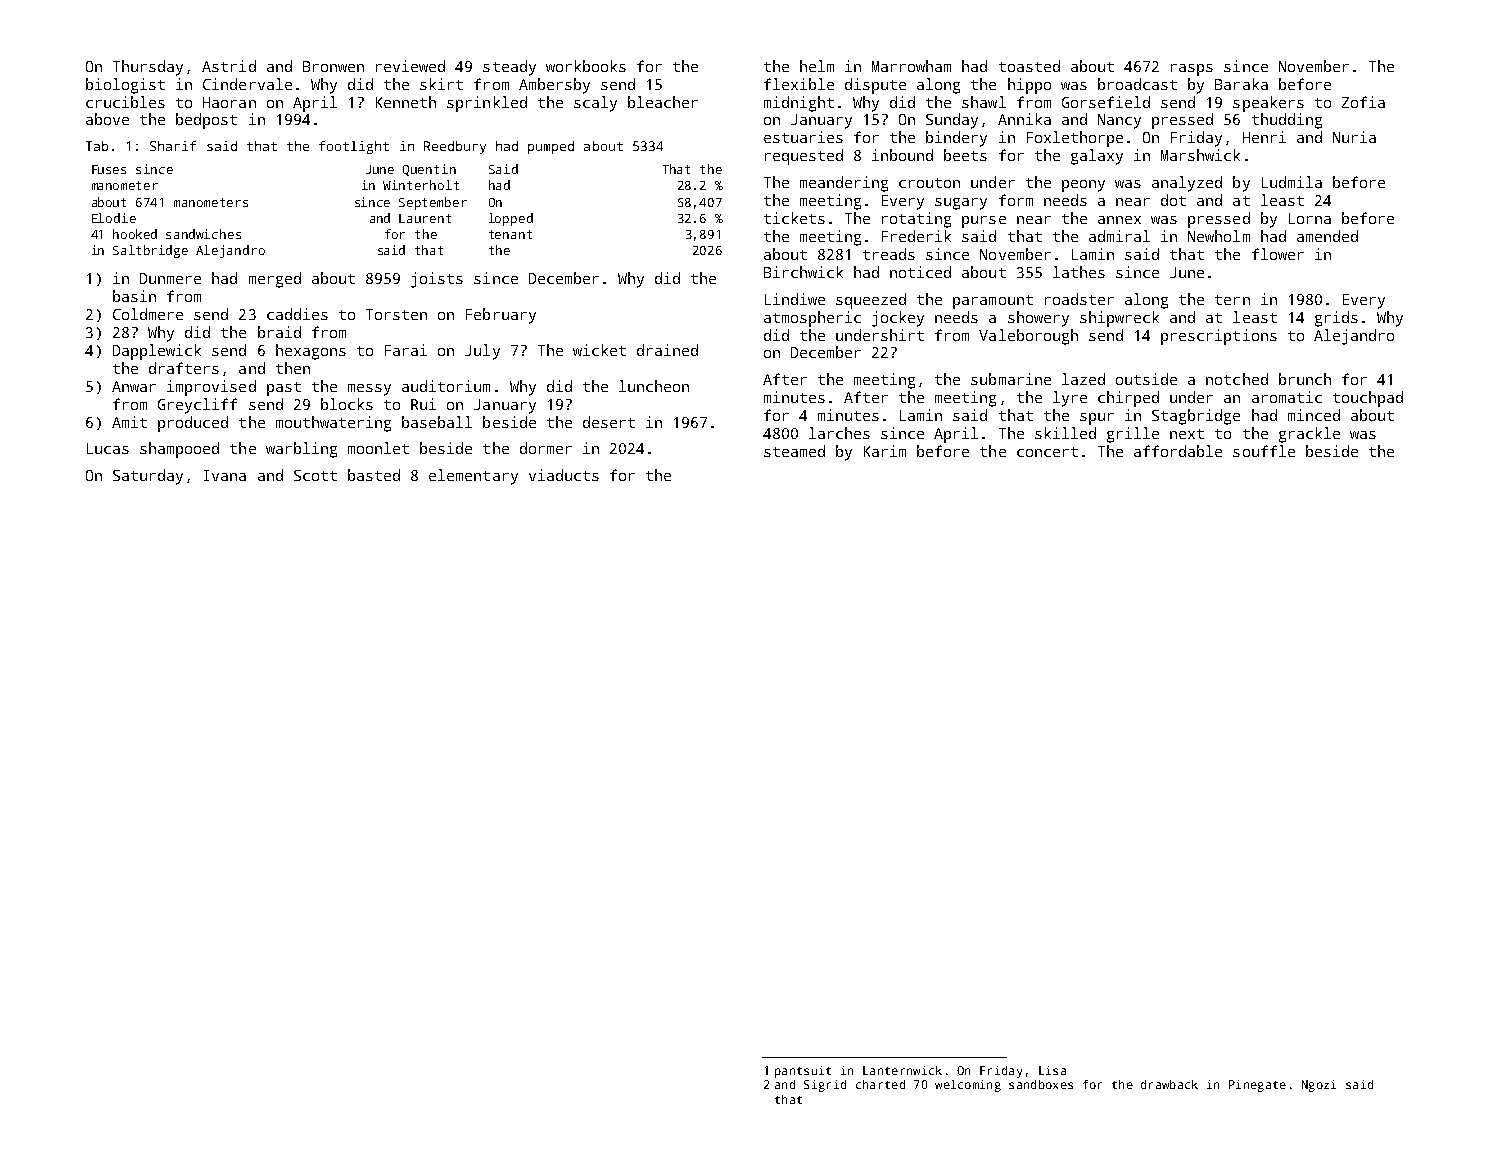 Image resolution: width=1491 pixels, height=1152 pixels. I want to click on scaly, so click(595, 104).
